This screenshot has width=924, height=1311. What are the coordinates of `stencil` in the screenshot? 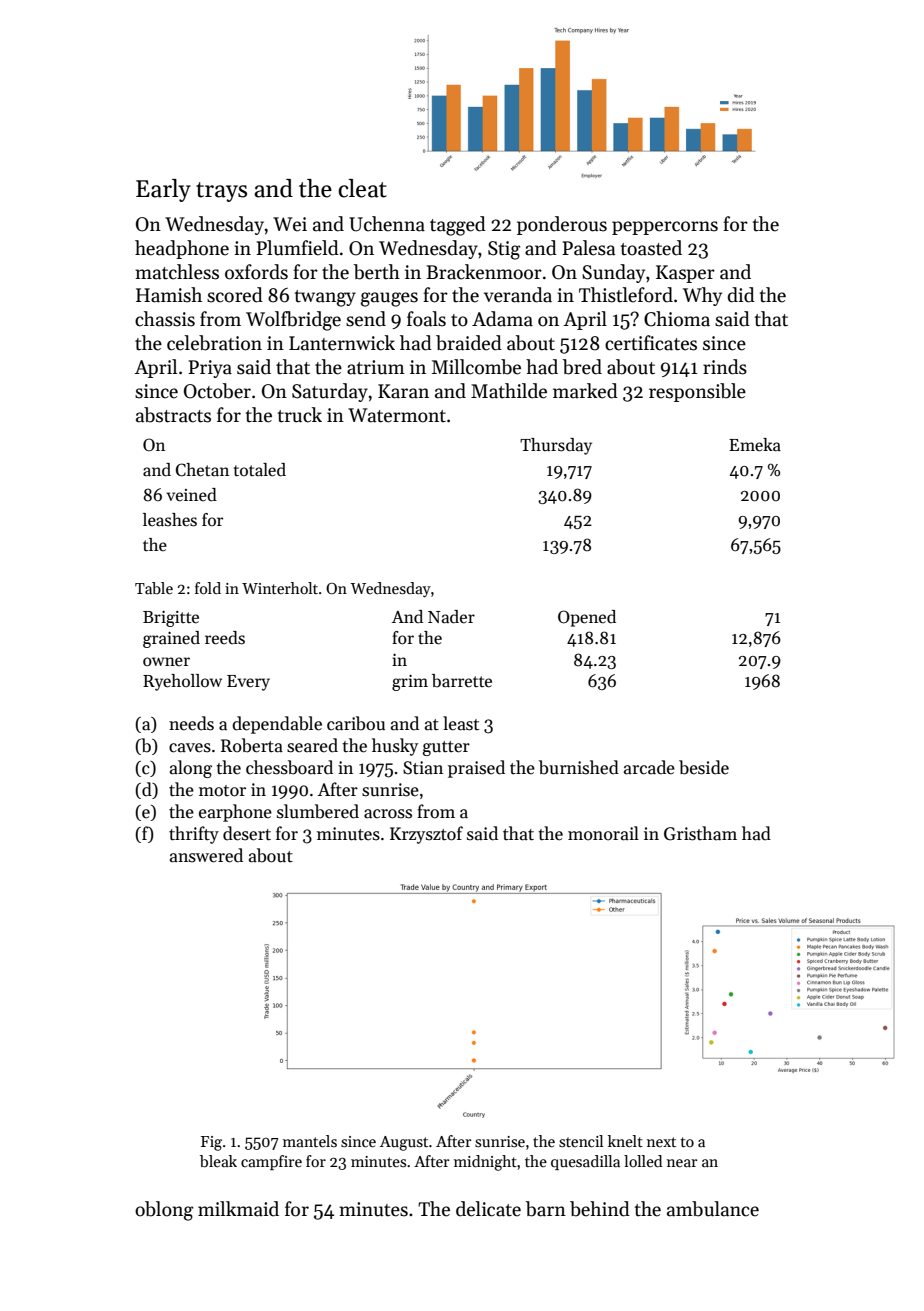 It's located at (581, 1141).
